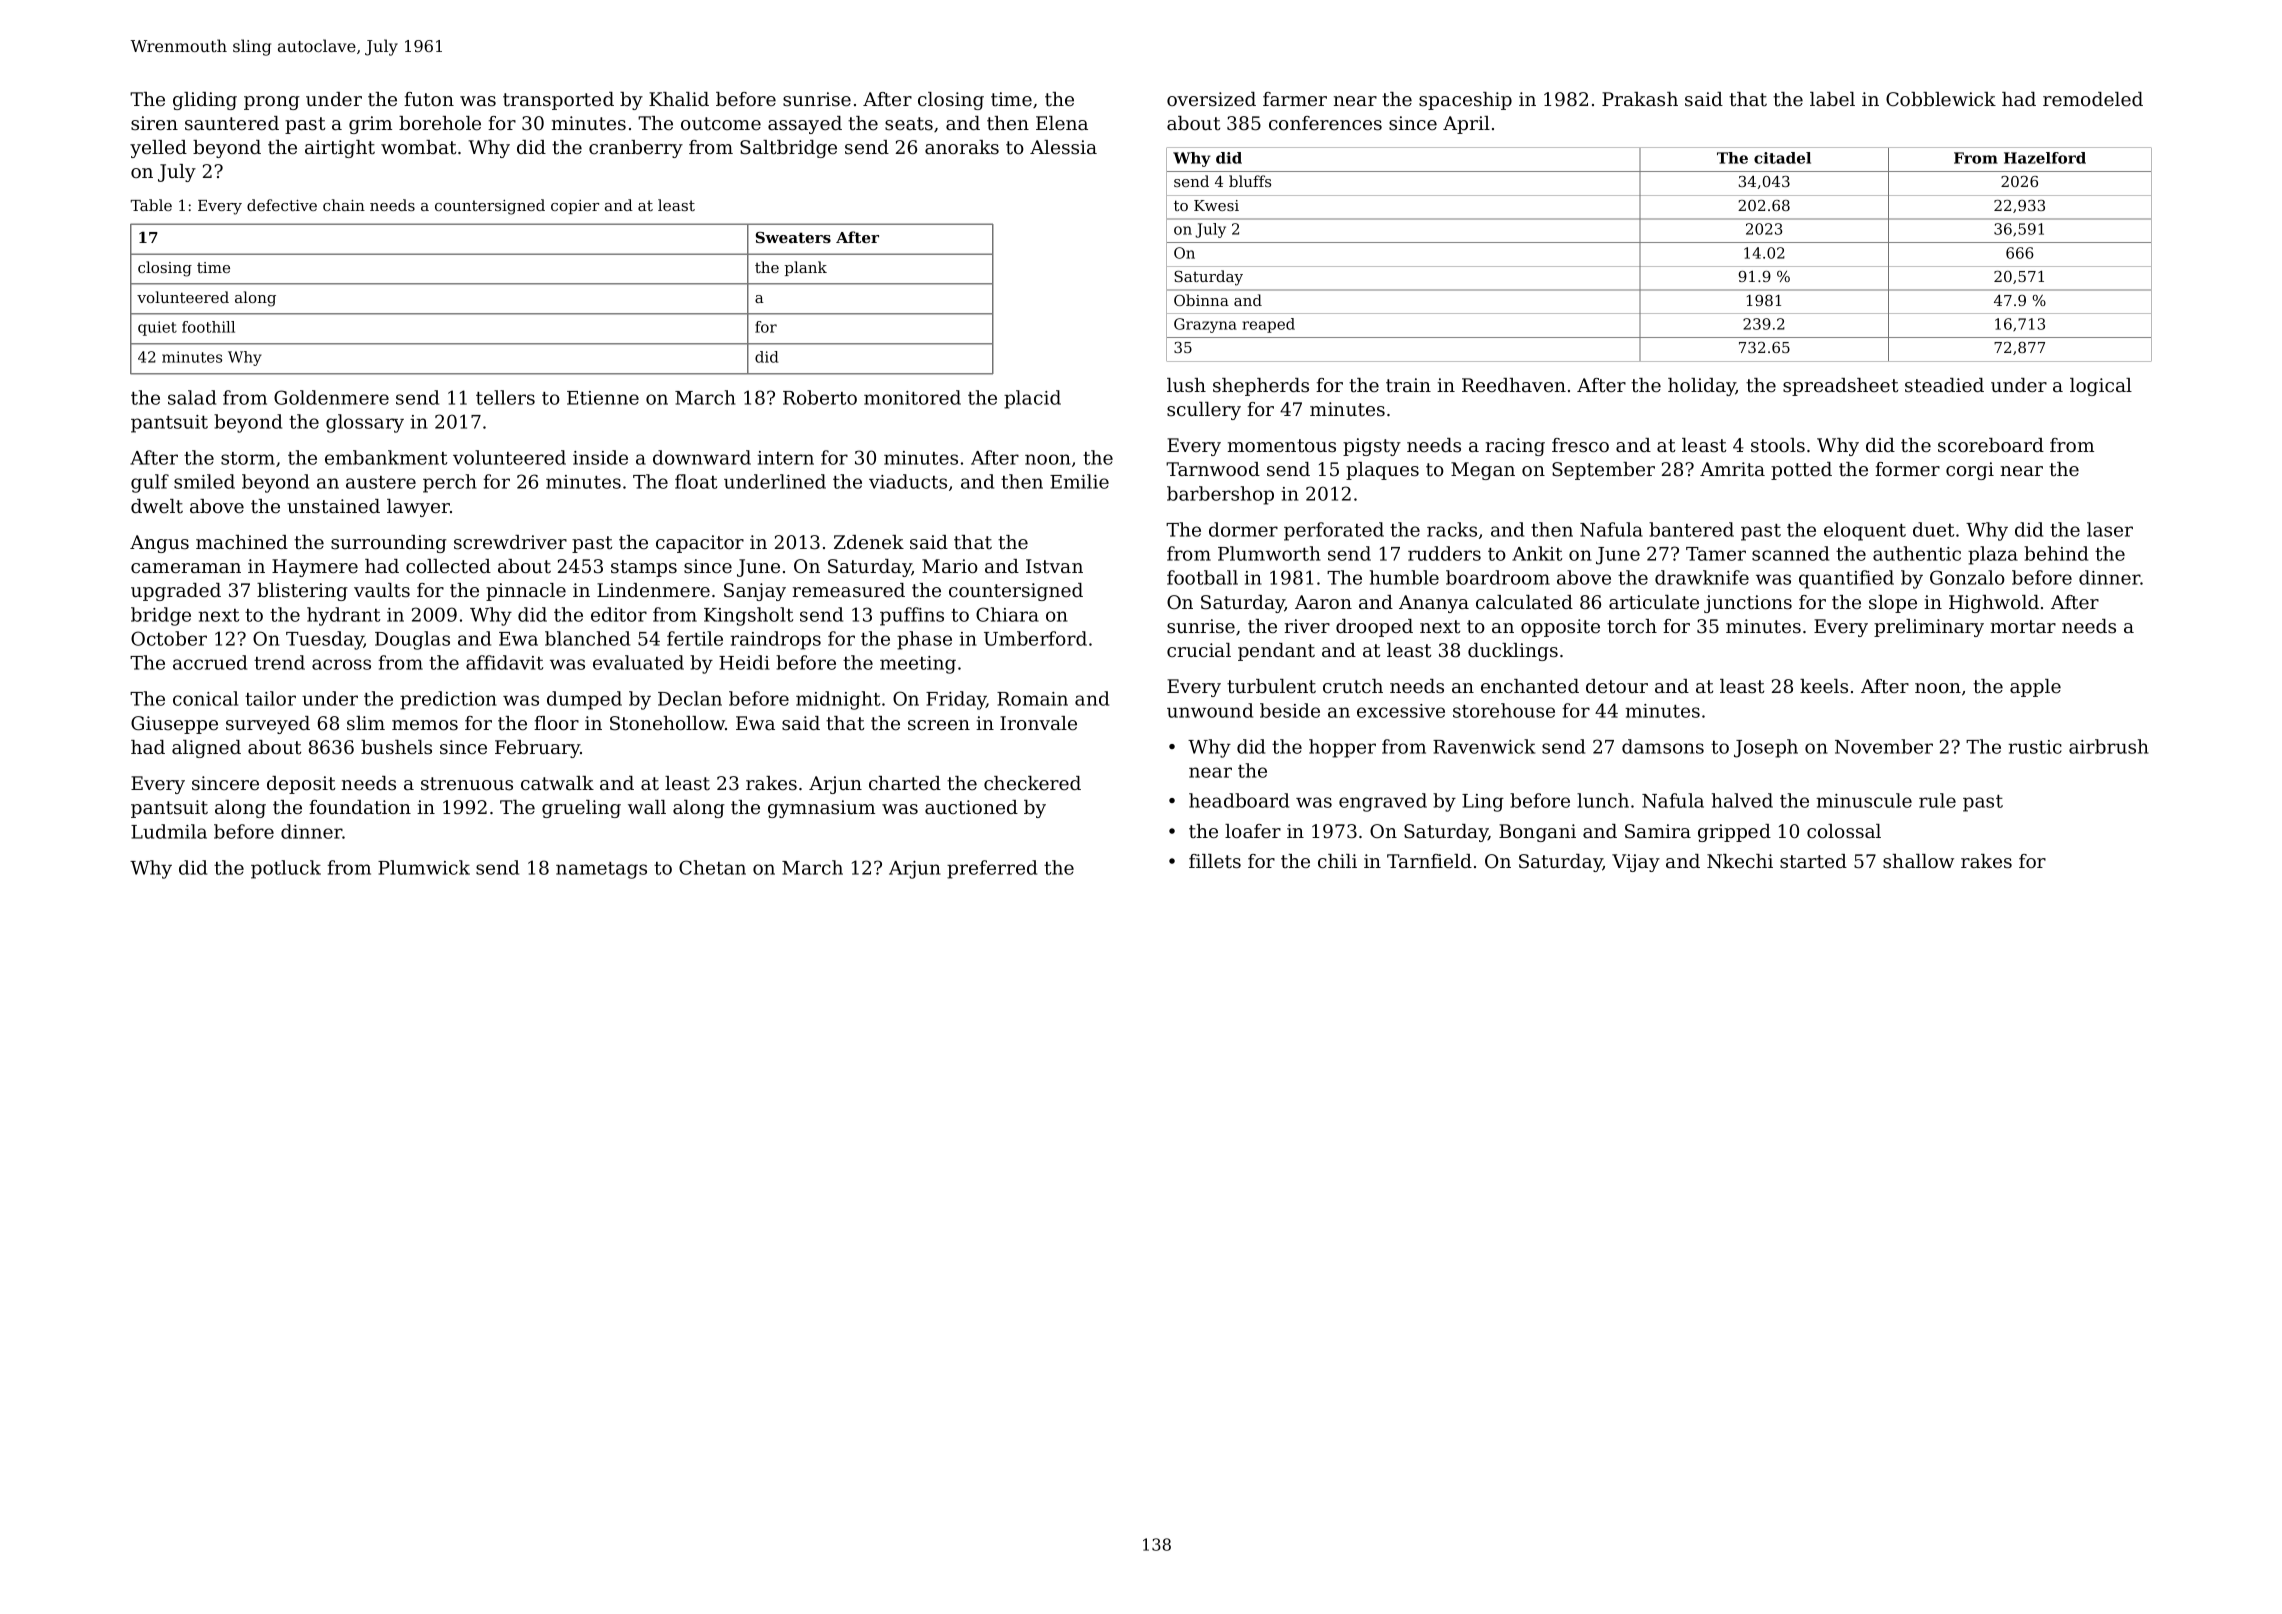 The height and width of the screenshot is (1614, 2282). I want to click on bantered, so click(1691, 529).
